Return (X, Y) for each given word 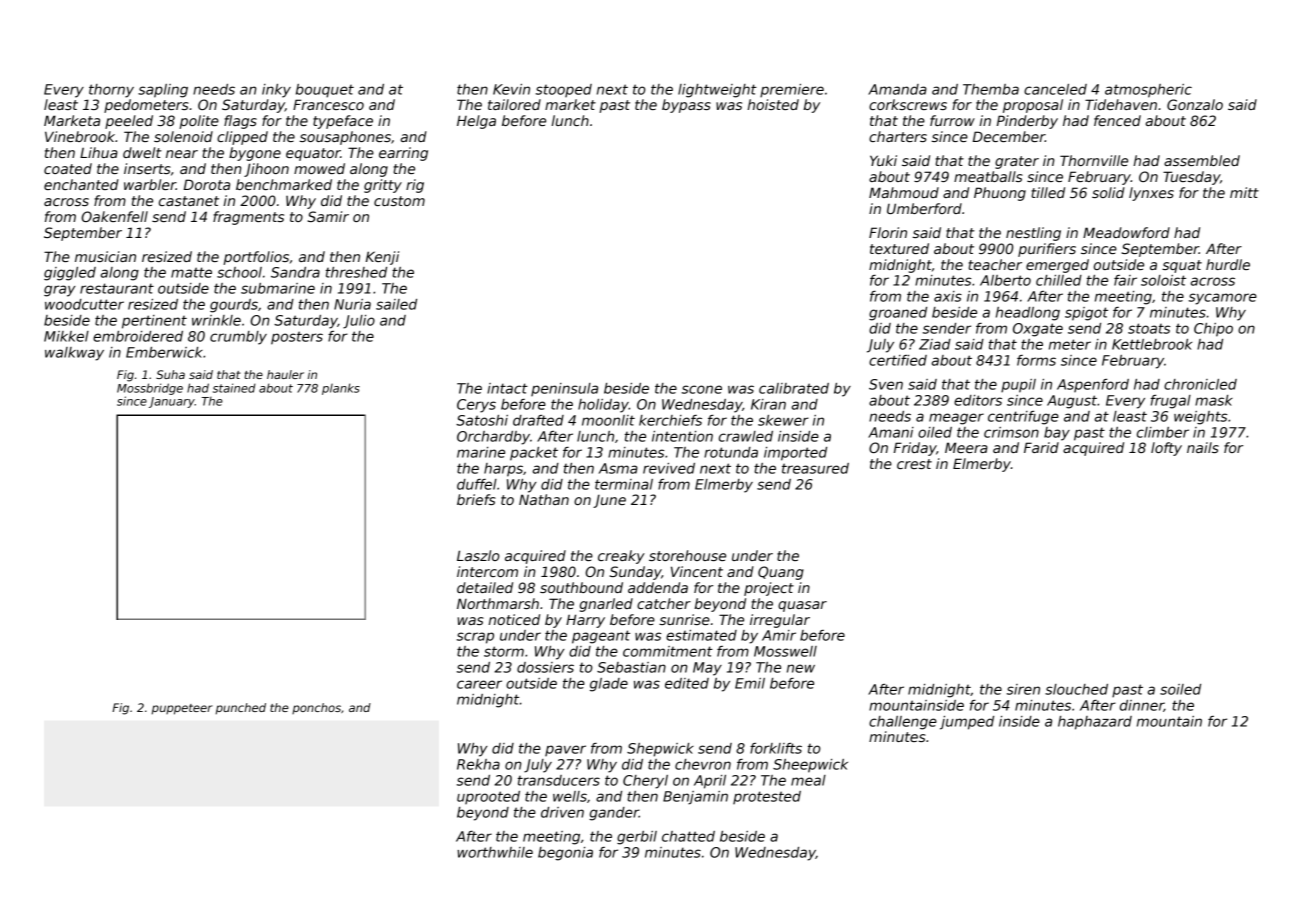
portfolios (256, 258)
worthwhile (495, 852)
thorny (111, 91)
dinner (1142, 706)
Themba (991, 89)
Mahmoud (904, 192)
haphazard (1095, 723)
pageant (601, 637)
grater (1017, 162)
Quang (781, 573)
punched (241, 709)
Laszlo (478, 555)
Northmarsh (498, 603)
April (710, 782)
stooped (564, 90)
